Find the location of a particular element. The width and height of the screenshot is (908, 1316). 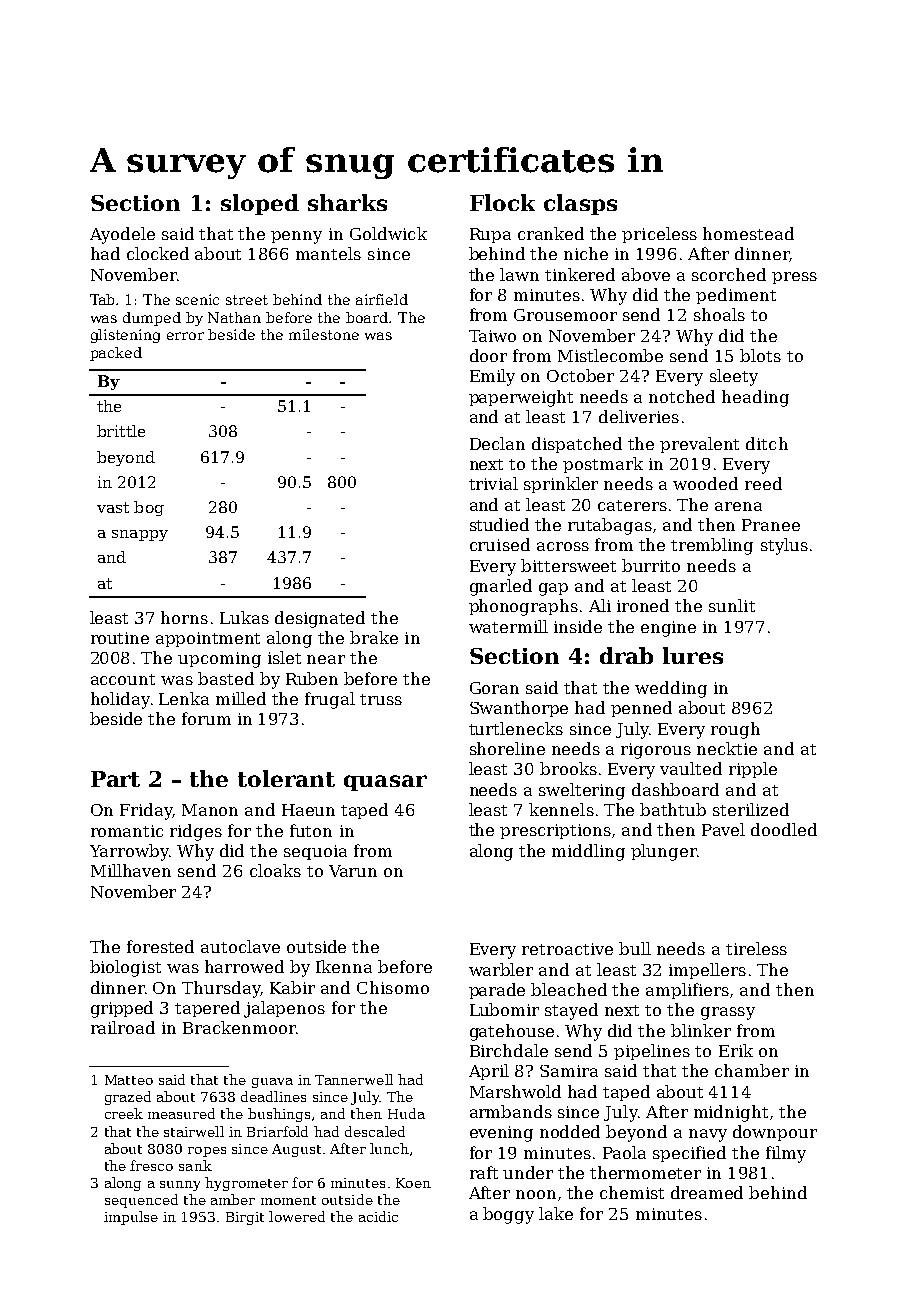

clocked is located at coordinates (158, 253).
